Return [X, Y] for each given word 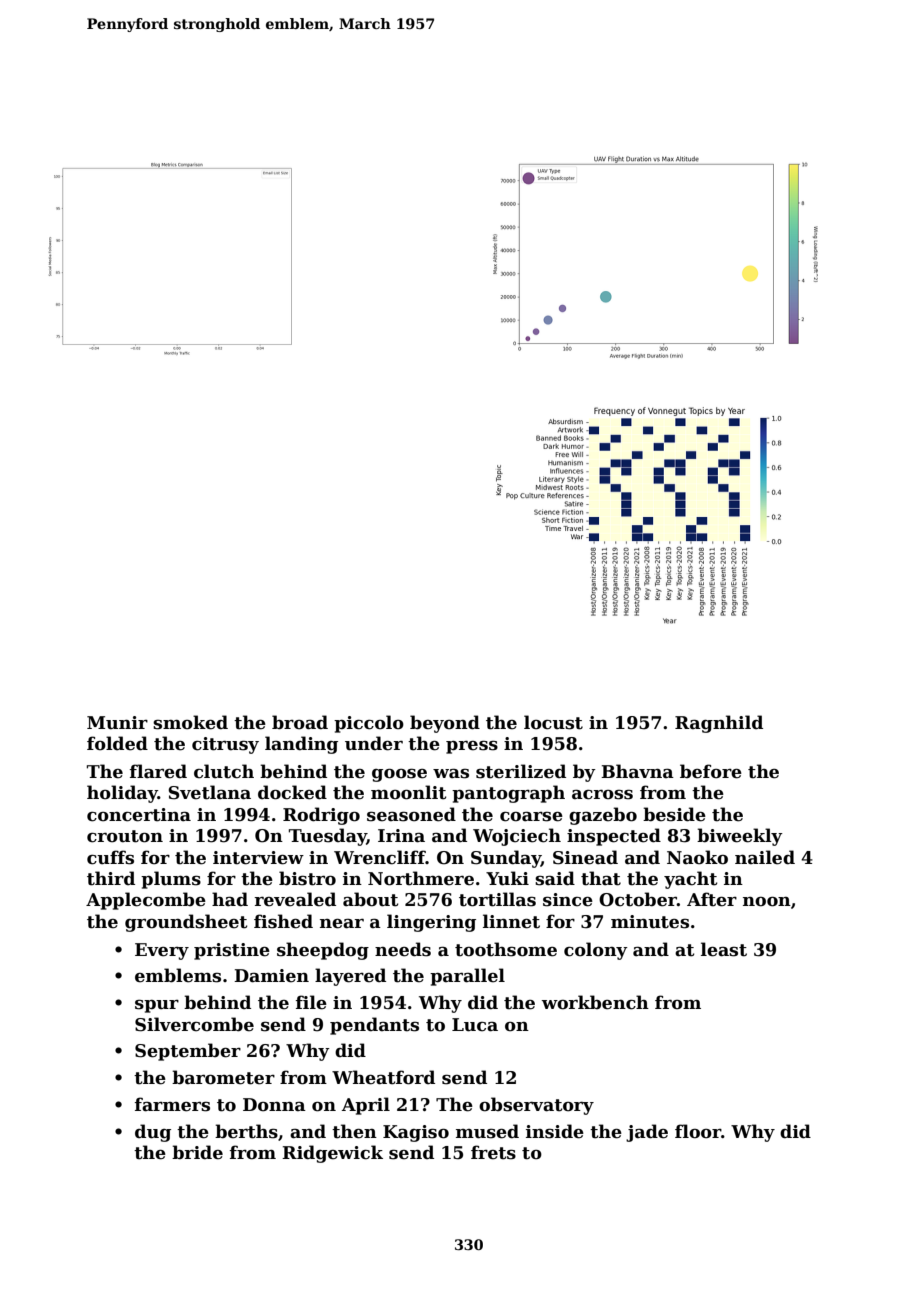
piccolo [369, 724]
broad [300, 722]
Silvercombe [194, 1024]
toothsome [506, 949]
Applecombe [146, 901]
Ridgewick [332, 1154]
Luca [475, 1025]
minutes [650, 922]
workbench [595, 1002]
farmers [172, 1104]
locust [553, 722]
